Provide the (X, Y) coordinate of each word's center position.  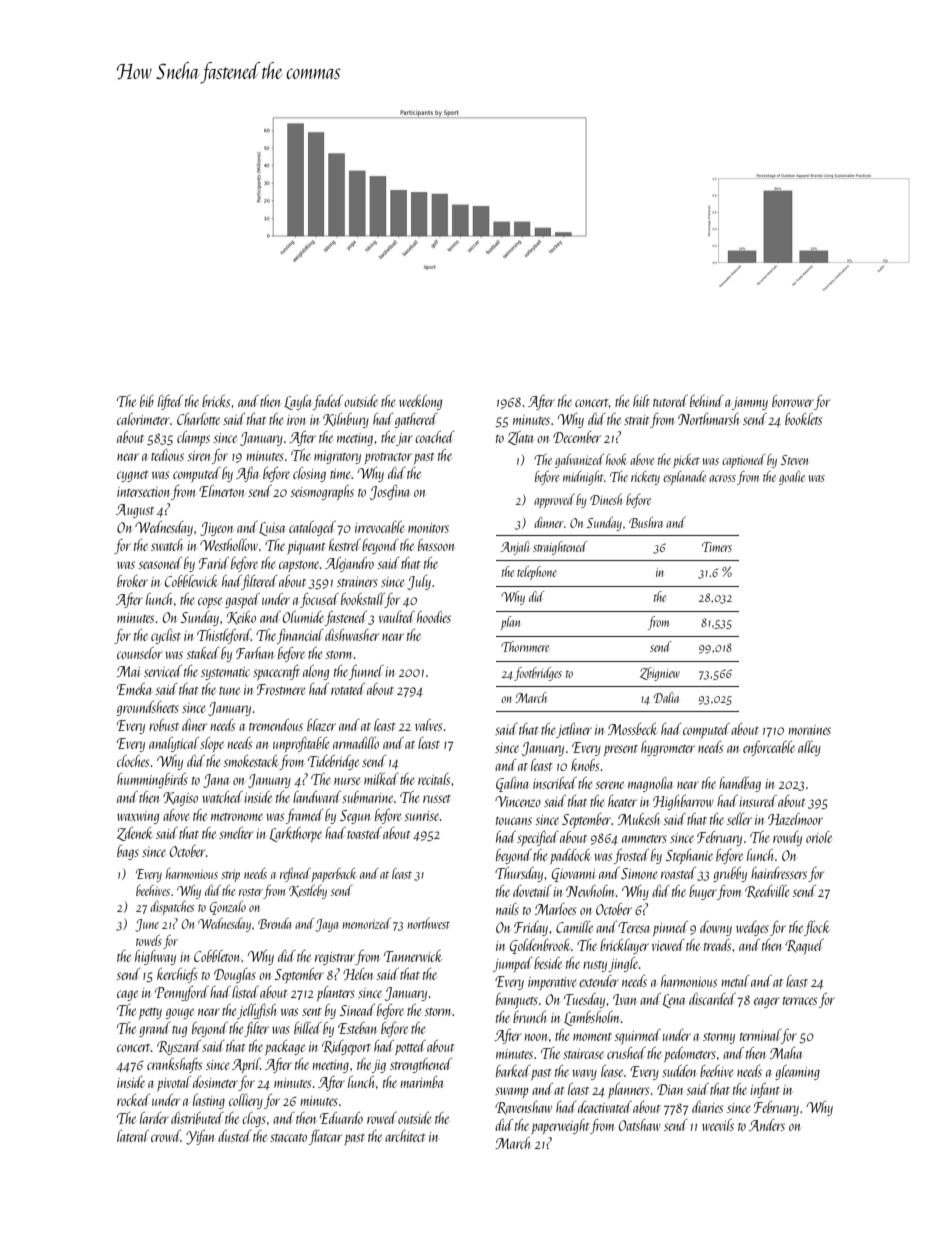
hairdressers (779, 873)
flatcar (325, 1137)
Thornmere (525, 646)
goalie (792, 478)
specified (538, 838)
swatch (167, 545)
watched (222, 797)
